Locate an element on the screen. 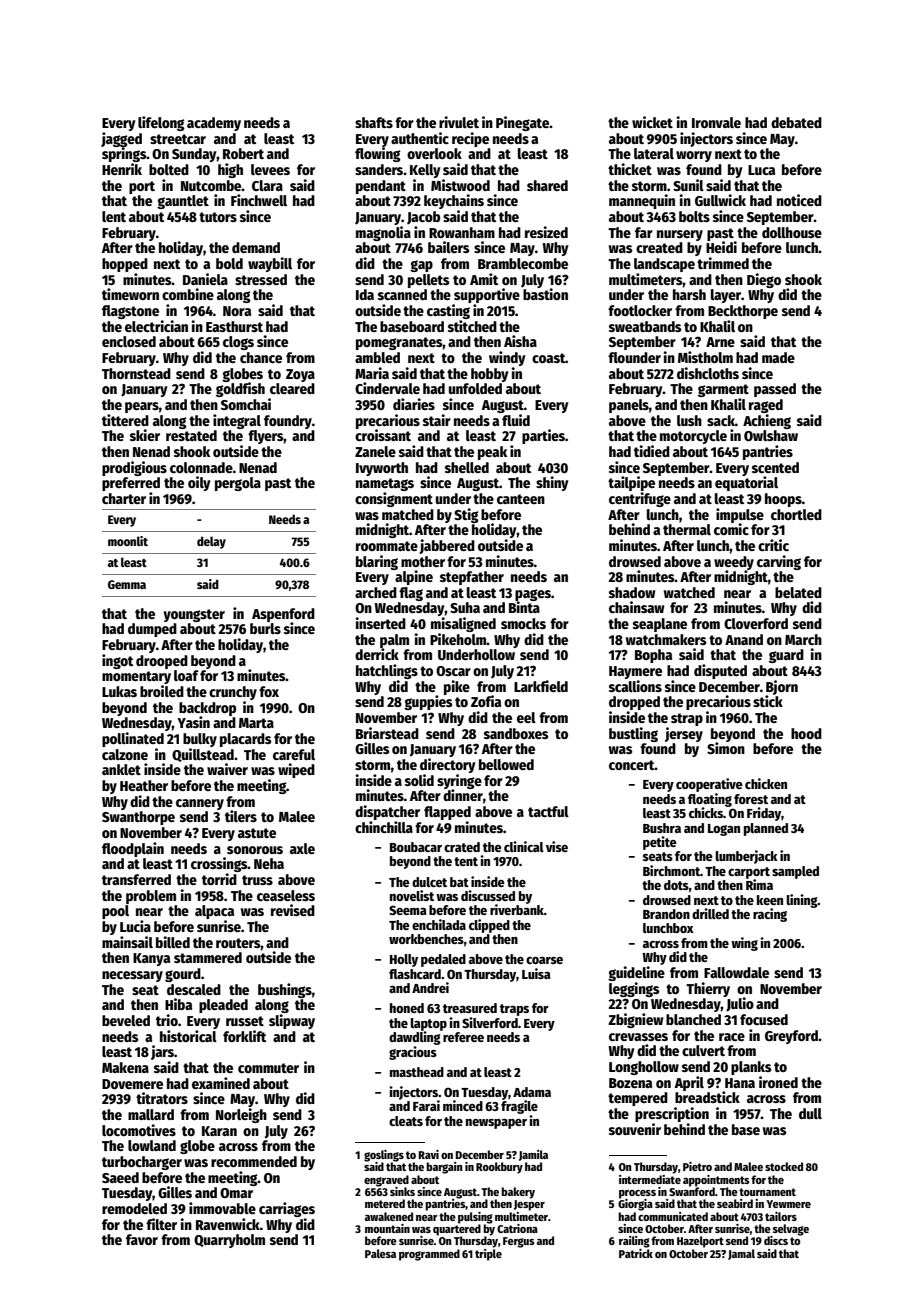  timeworn is located at coordinates (130, 294).
